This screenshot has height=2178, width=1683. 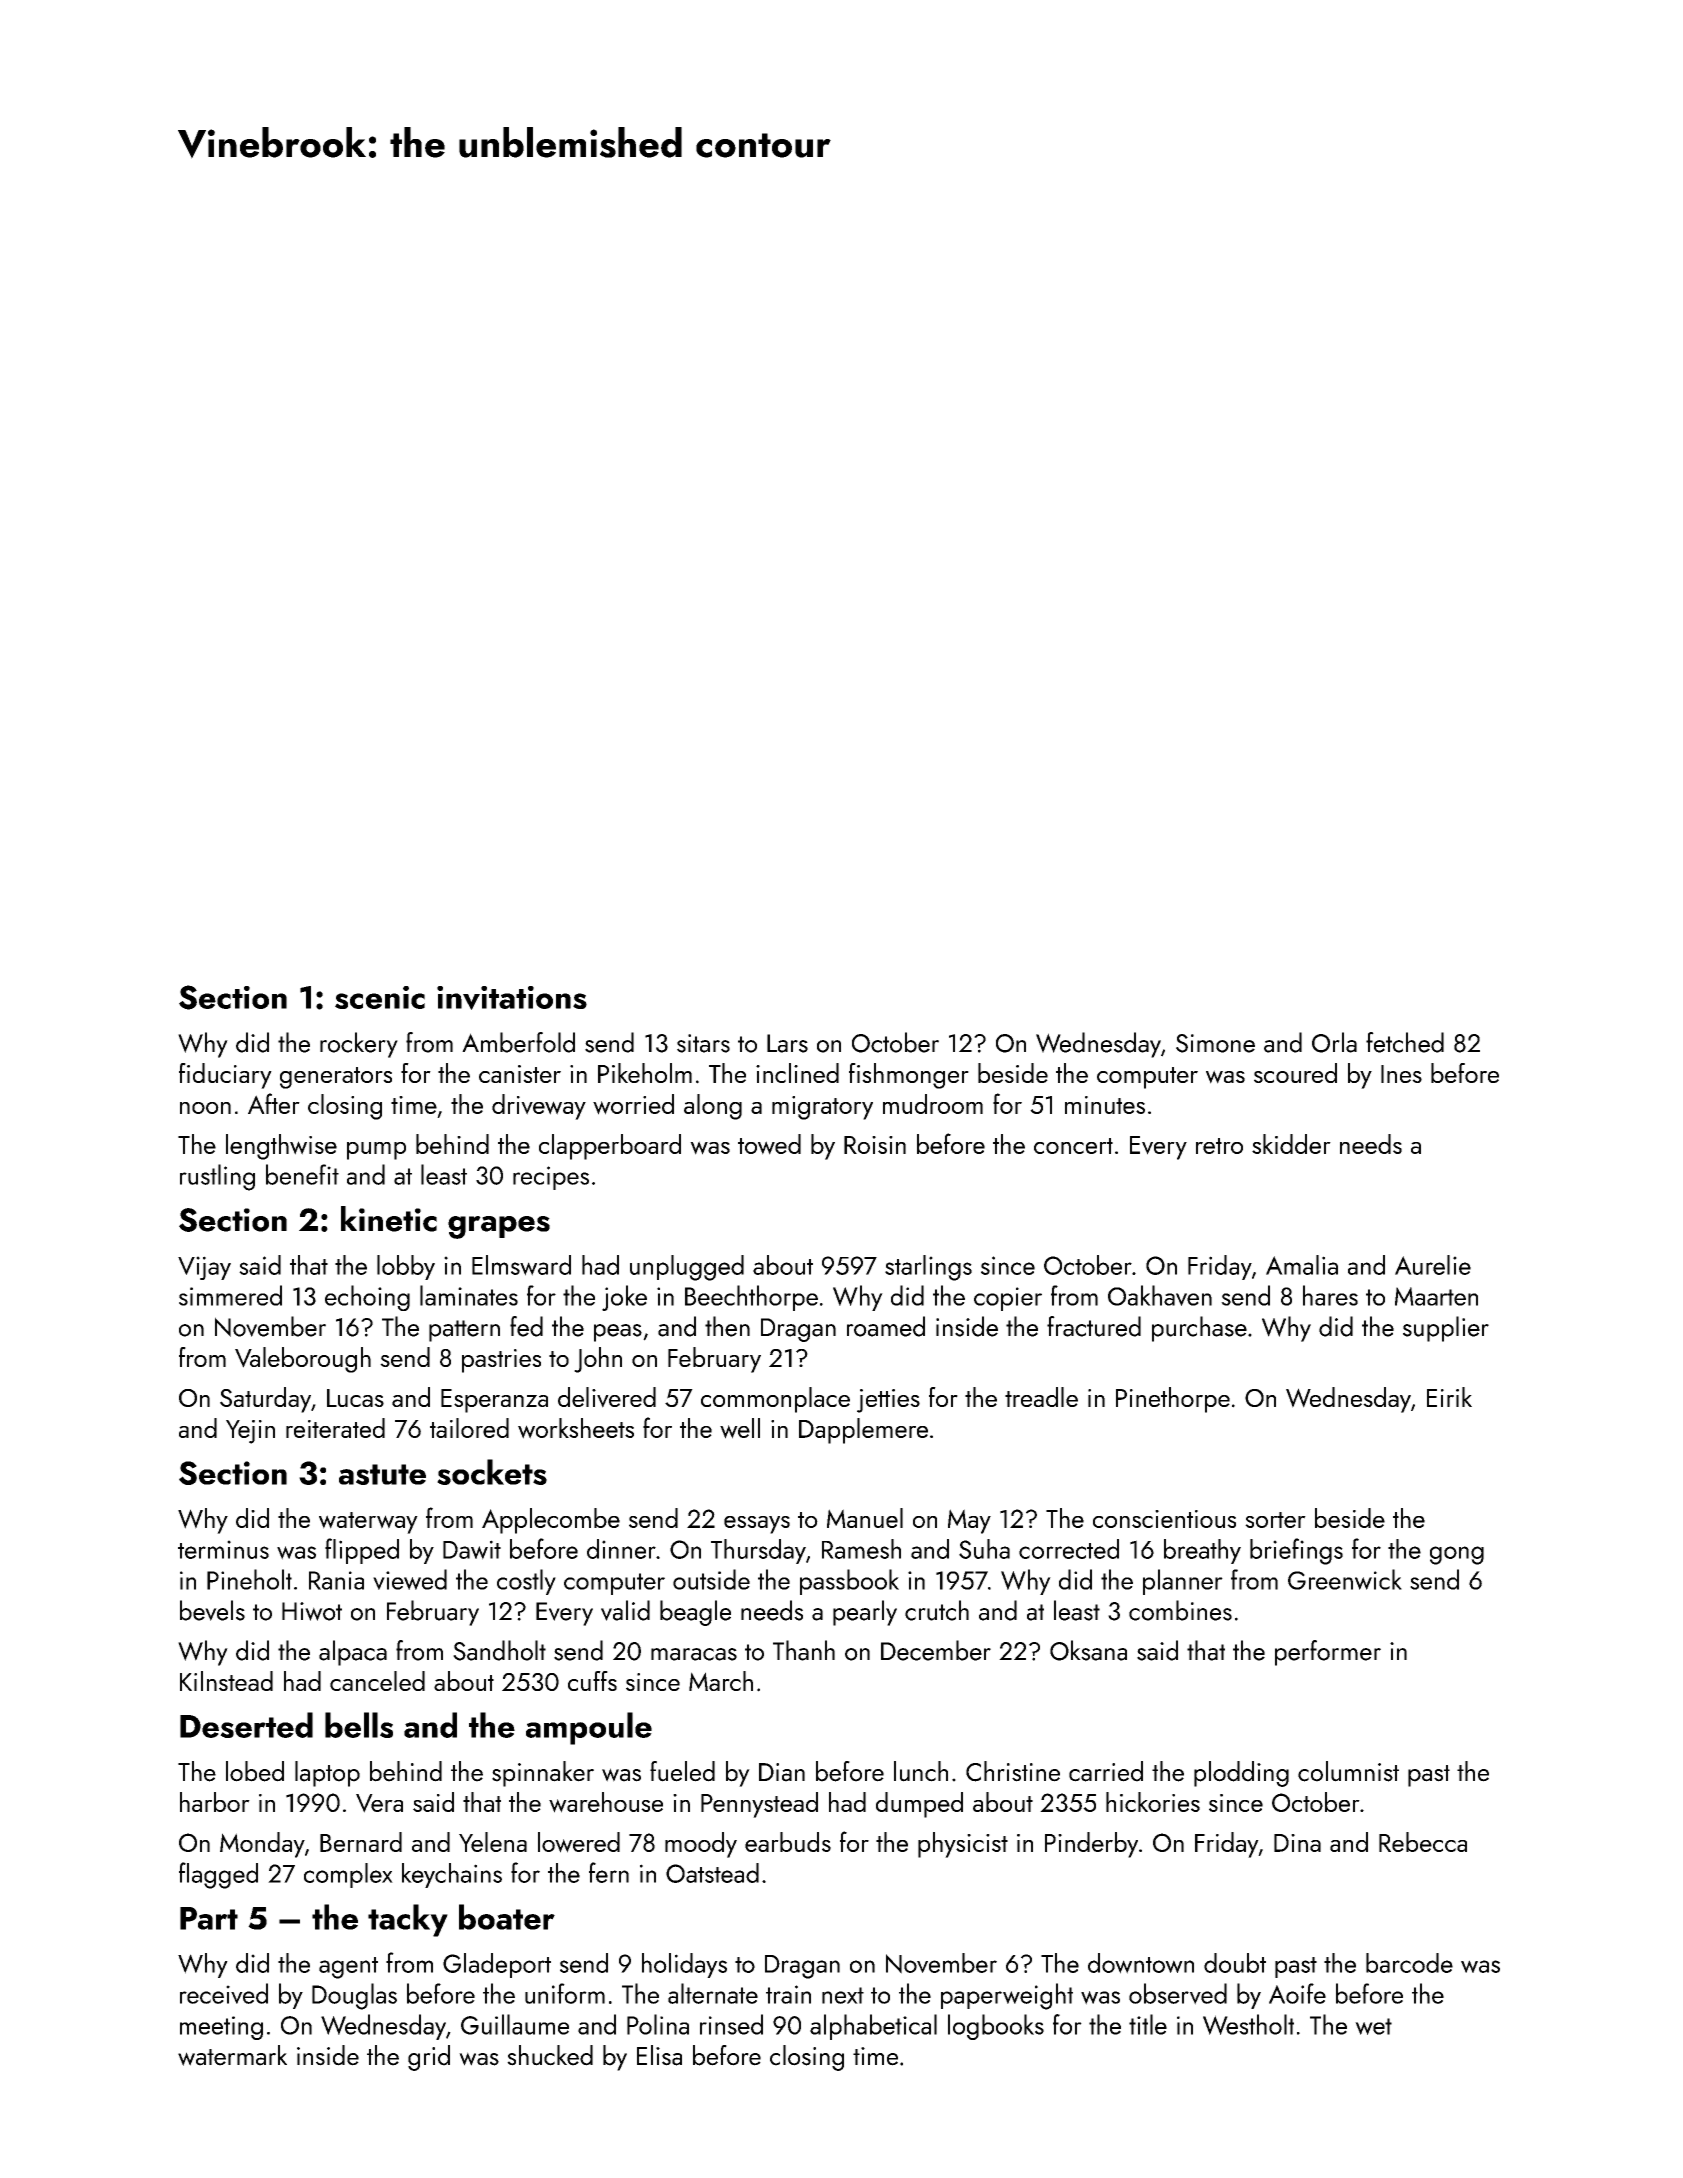 What do you see at coordinates (515, 2024) in the screenshot?
I see `Guillaume` at bounding box center [515, 2024].
